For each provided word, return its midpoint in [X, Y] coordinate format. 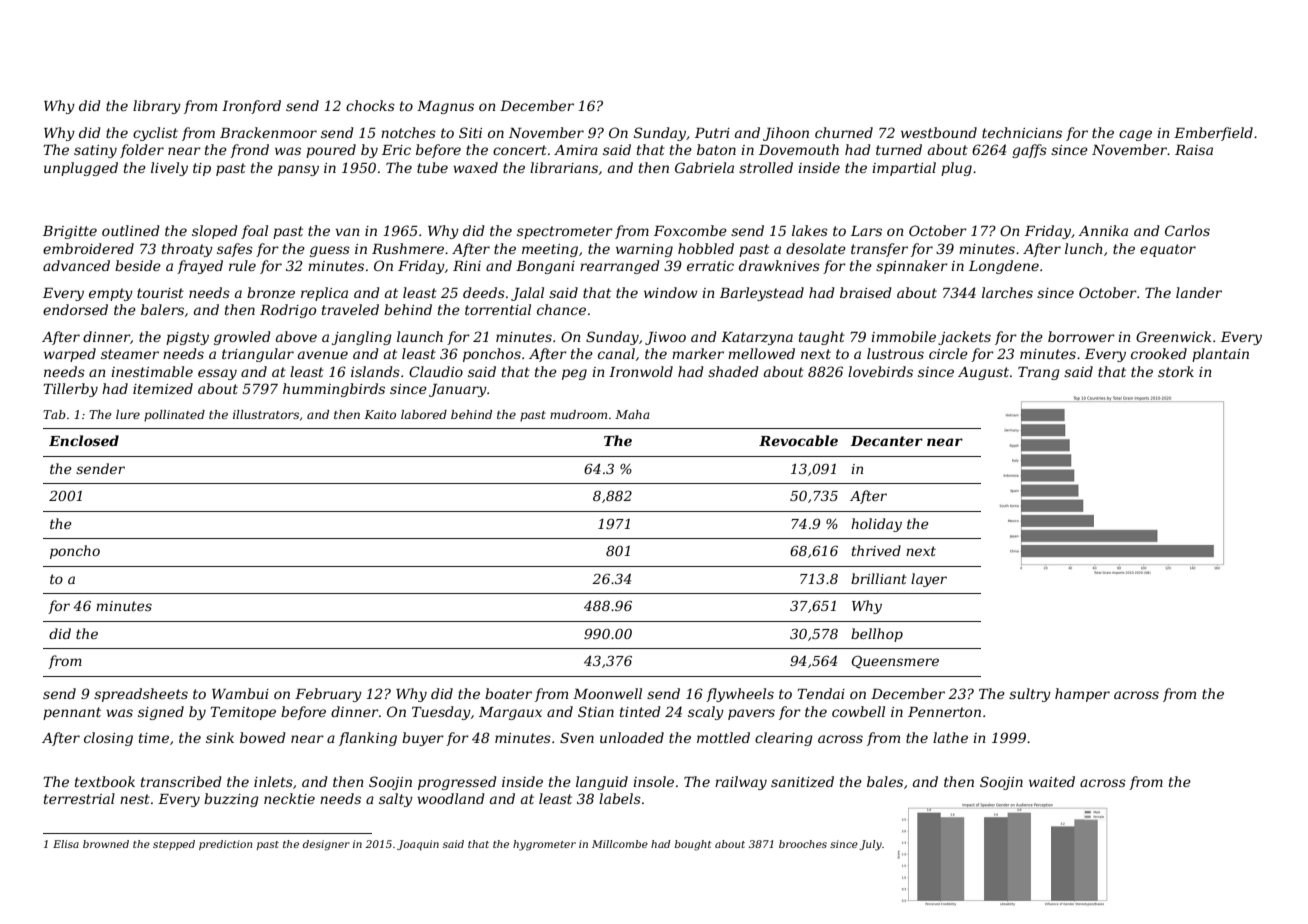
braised [866, 292]
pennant [72, 713]
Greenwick [1173, 336]
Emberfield [1213, 134]
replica [324, 294]
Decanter [886, 441]
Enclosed [84, 440]
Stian [596, 711]
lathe [950, 737]
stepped [174, 845]
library [157, 107]
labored [424, 414]
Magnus [445, 107]
